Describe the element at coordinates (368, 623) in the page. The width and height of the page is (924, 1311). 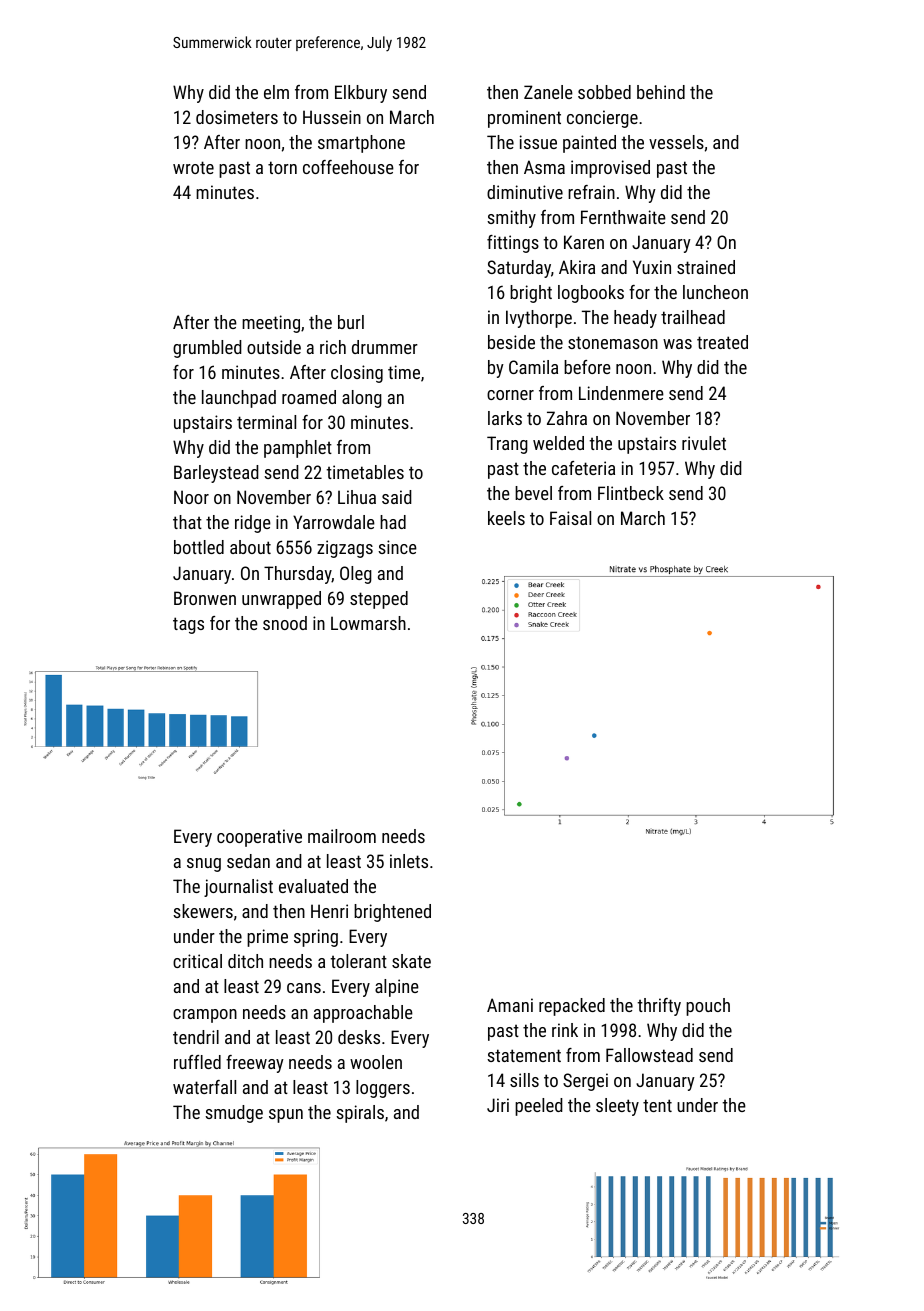
I see `Lowmarsh` at that location.
